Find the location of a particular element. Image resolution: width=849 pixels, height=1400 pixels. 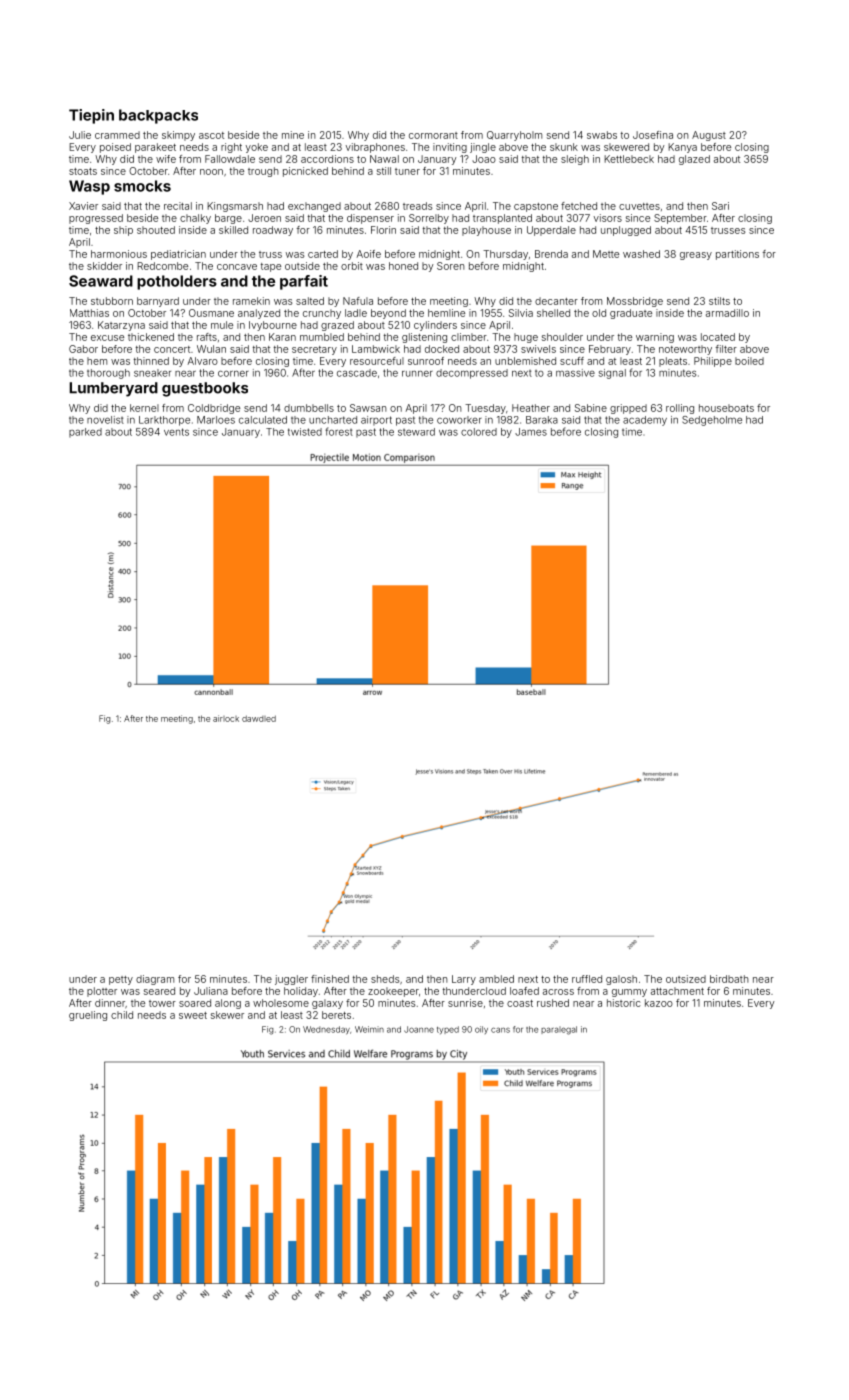

runner is located at coordinates (417, 374).
